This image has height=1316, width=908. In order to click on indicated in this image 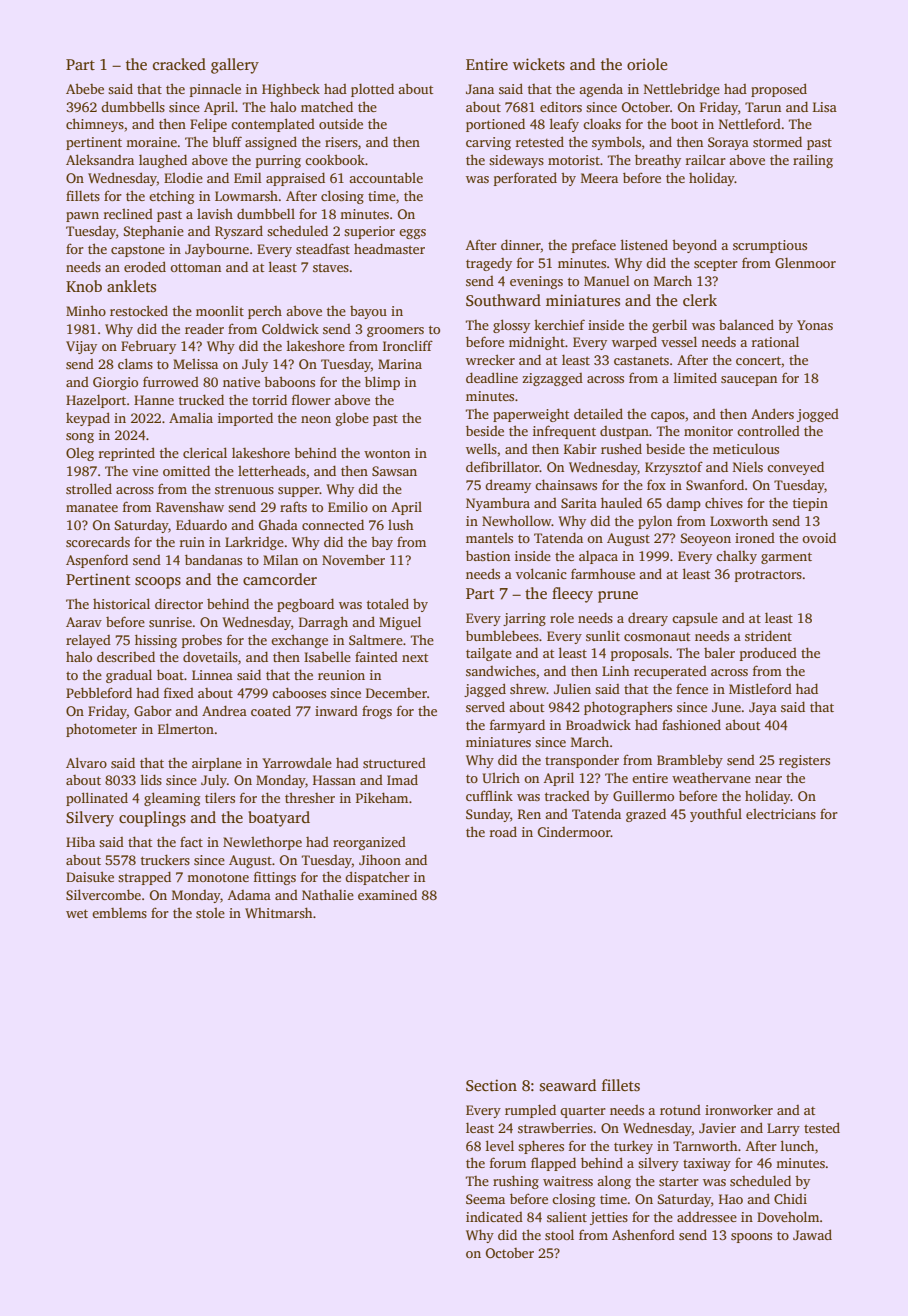, I will do `click(494, 1216)`.
